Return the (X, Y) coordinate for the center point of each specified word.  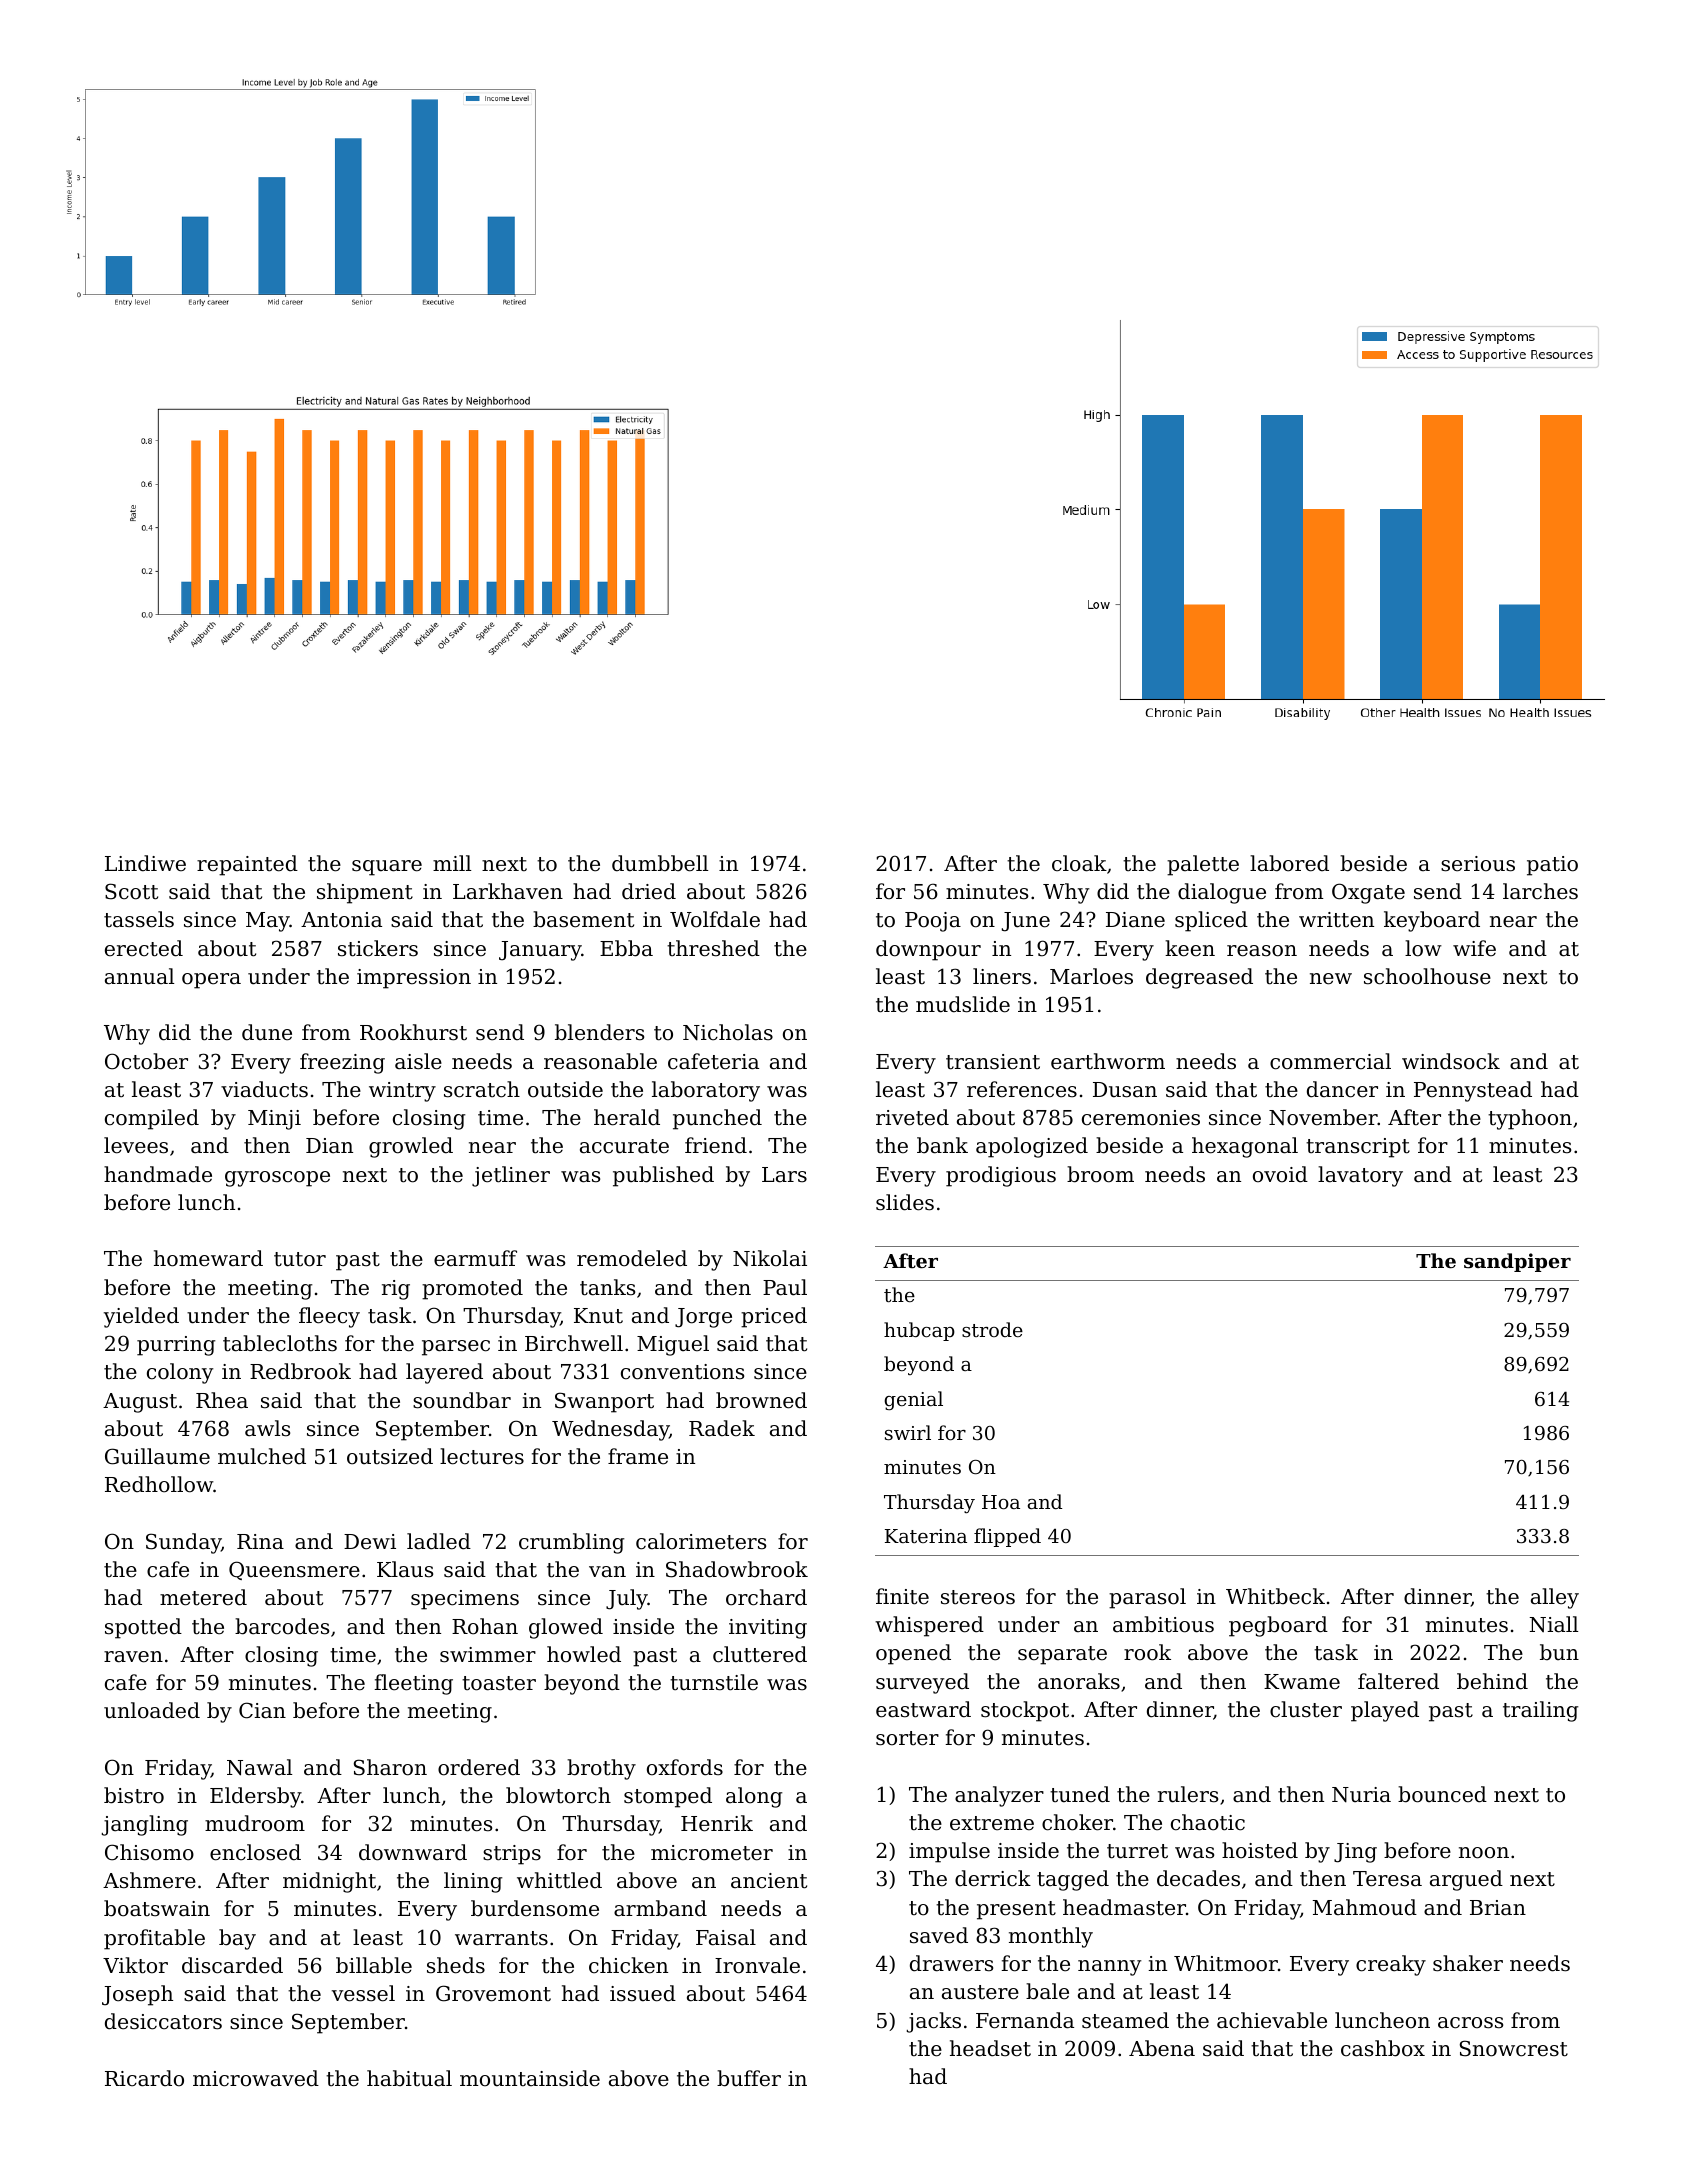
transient (993, 1062)
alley (1555, 1598)
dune (267, 1032)
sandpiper (1517, 1262)
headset (990, 2048)
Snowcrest (1514, 2048)
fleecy (329, 1317)
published (663, 1176)
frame (638, 1456)
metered (203, 1597)
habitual (409, 2078)
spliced (1211, 921)
